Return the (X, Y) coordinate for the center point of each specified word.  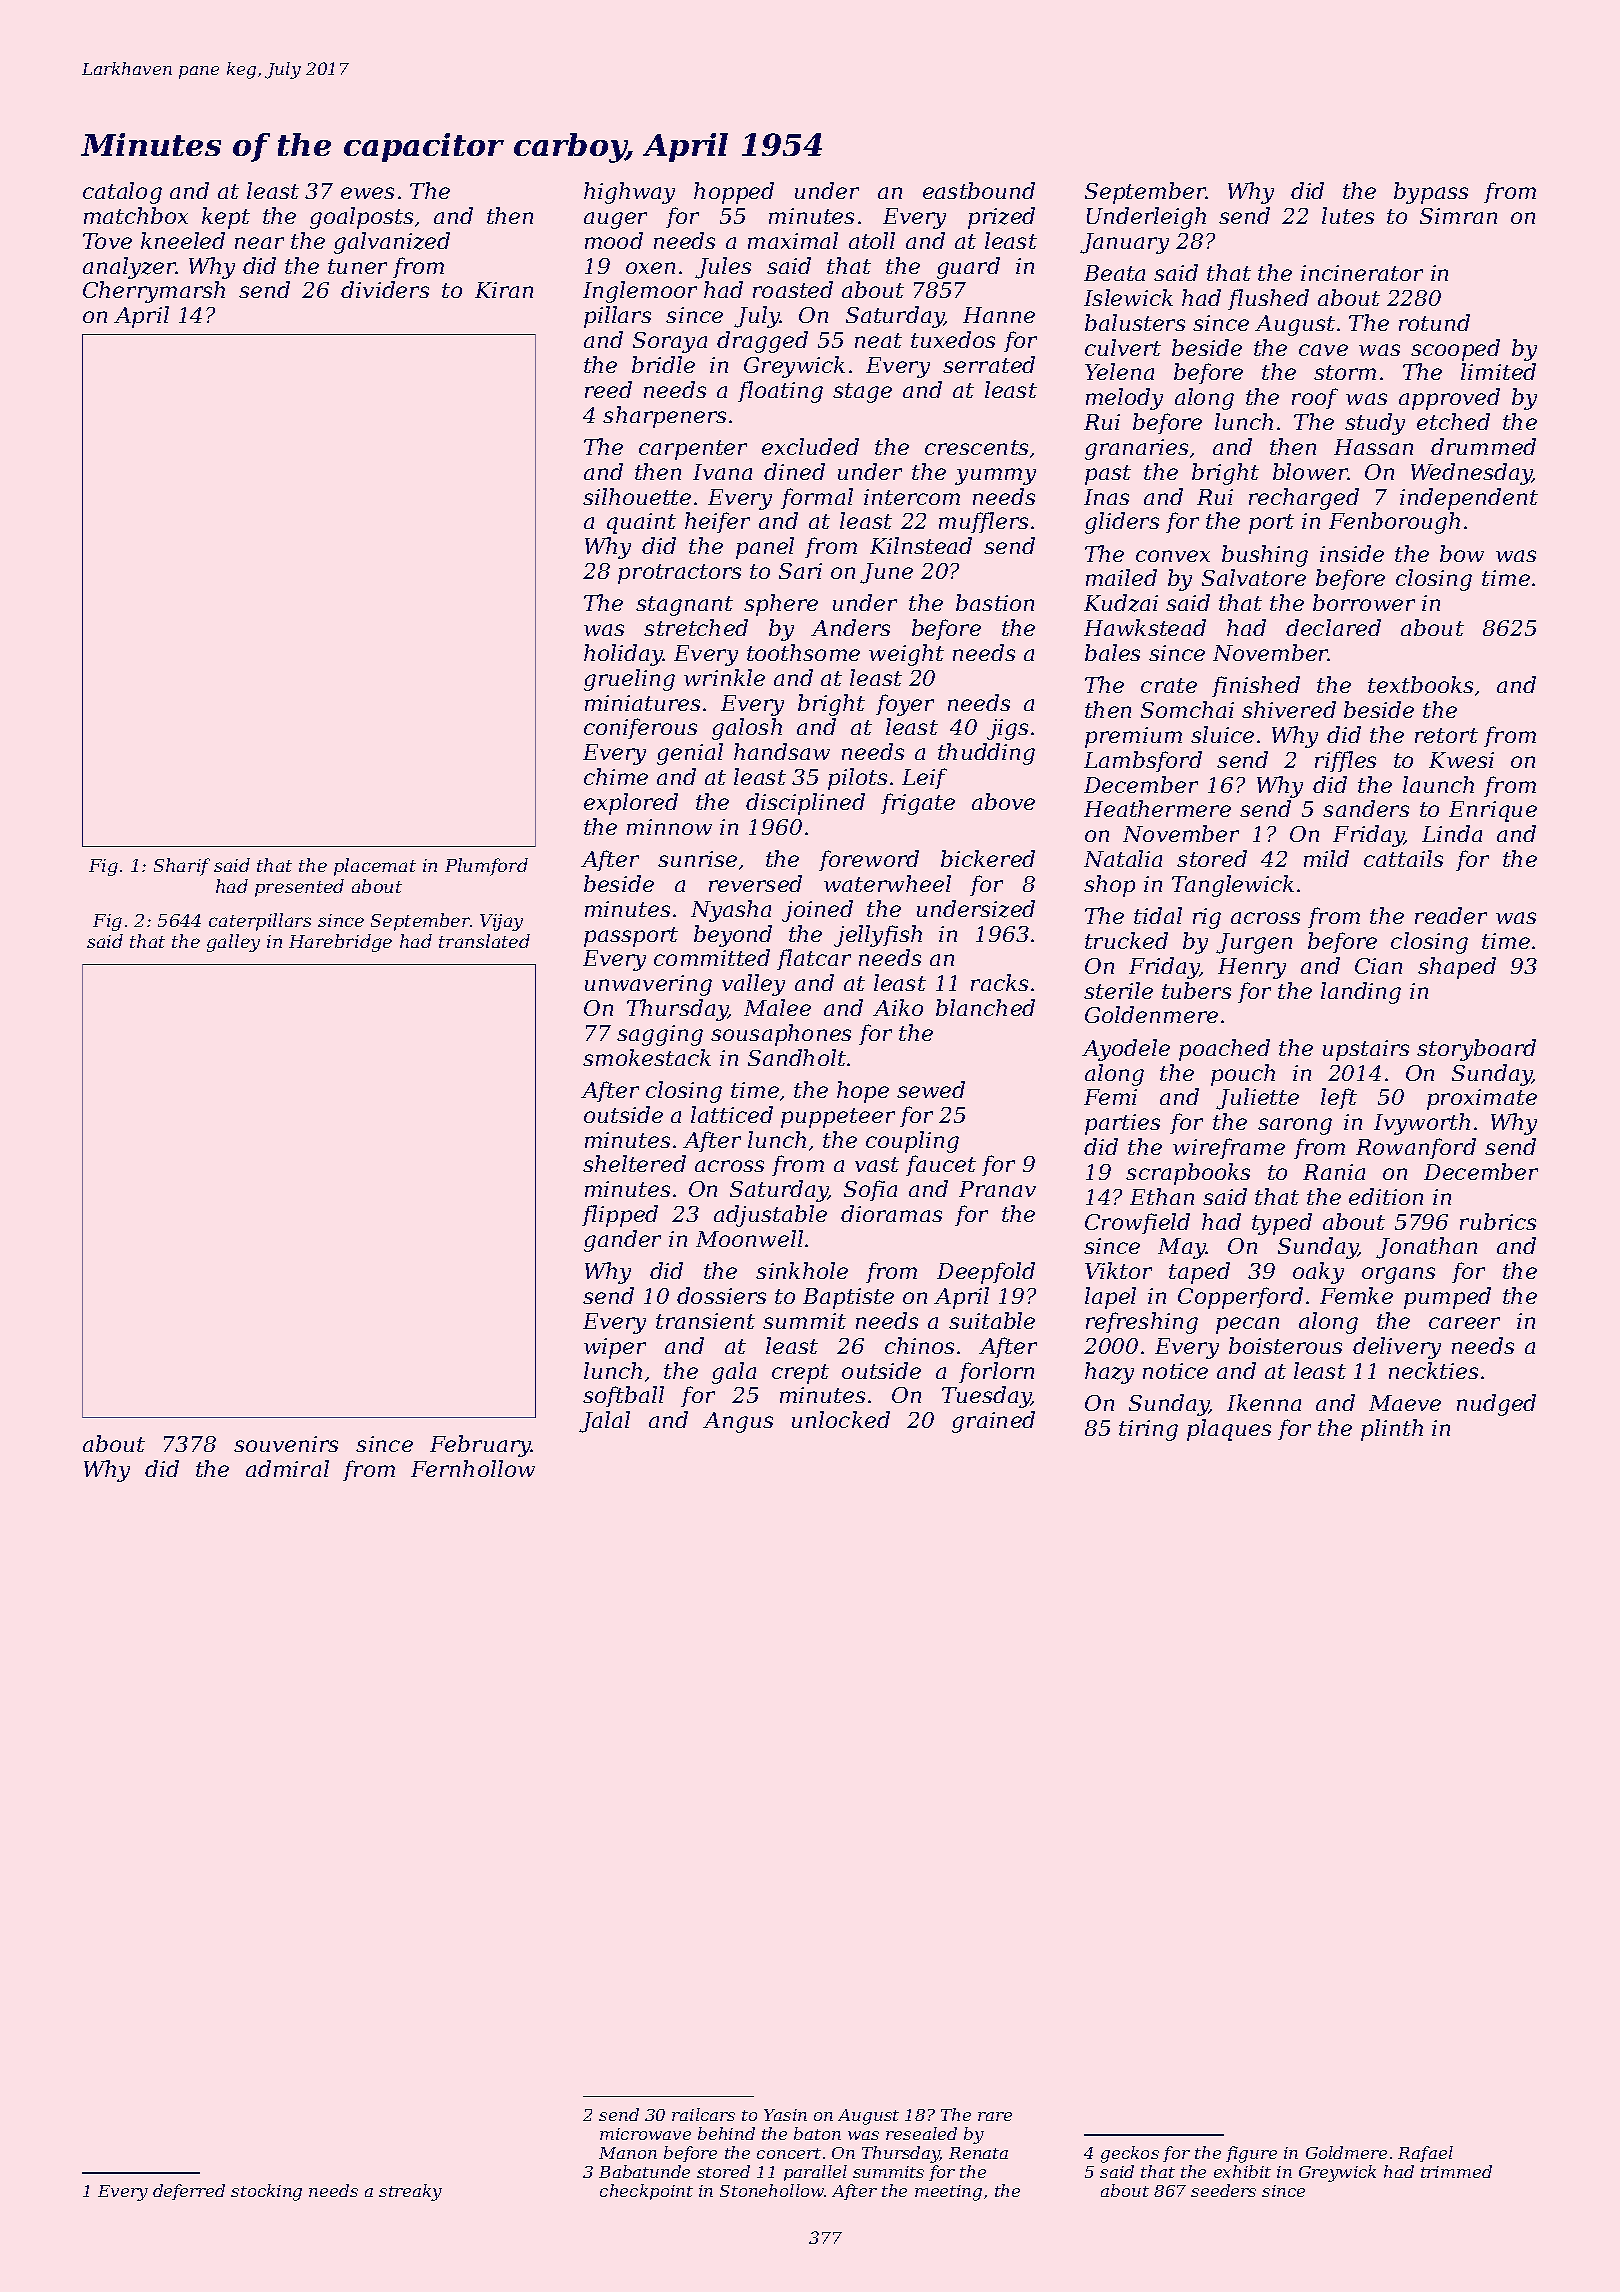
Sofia (870, 1190)
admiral (287, 1468)
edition (1386, 1196)
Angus (738, 1422)
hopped (734, 193)
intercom (912, 497)
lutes (1348, 215)
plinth (1392, 1430)
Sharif (182, 867)
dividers (385, 289)
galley (233, 943)
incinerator (1362, 273)
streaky (410, 2192)
